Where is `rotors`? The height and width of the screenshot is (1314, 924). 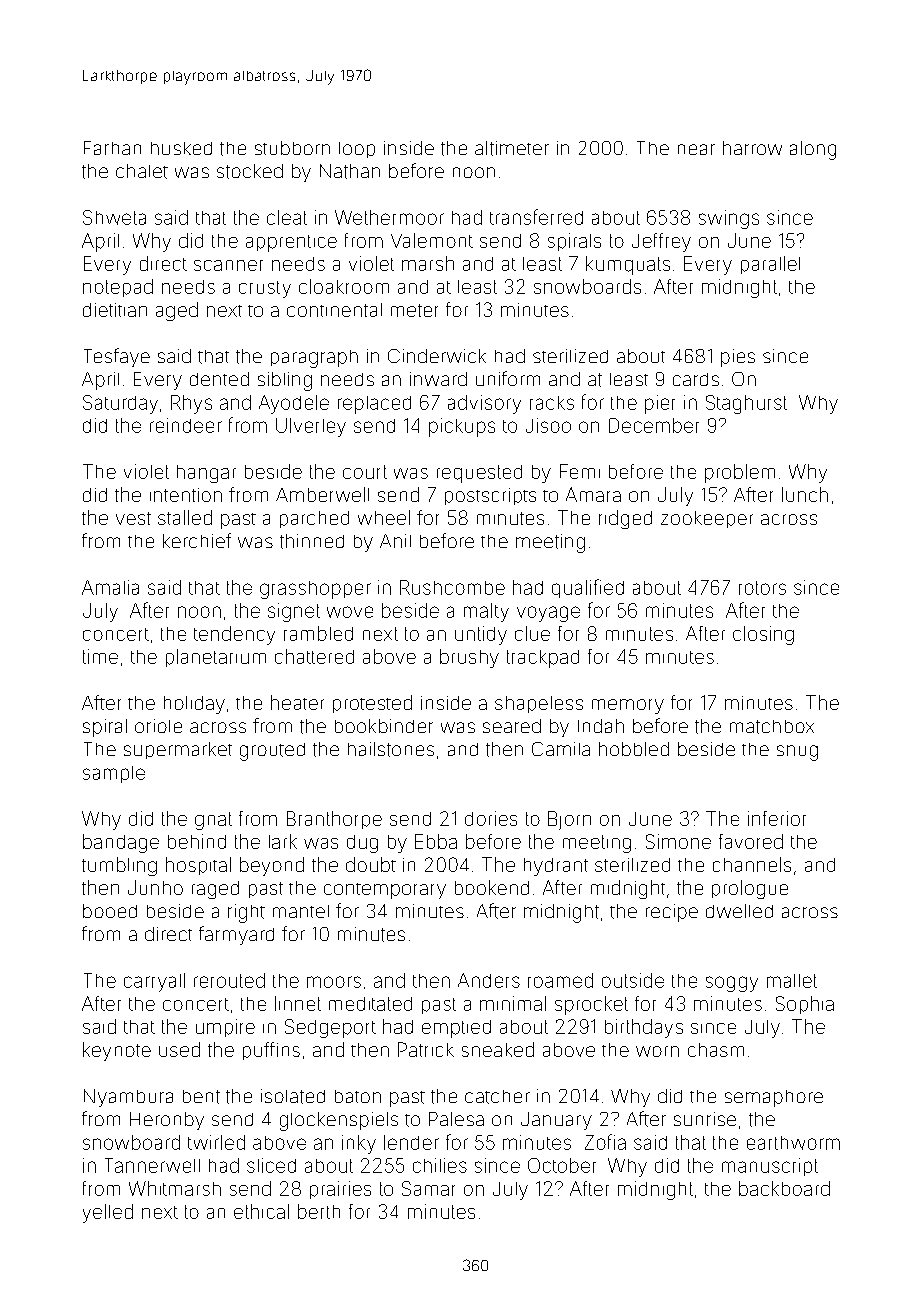
rotors is located at coordinates (762, 588).
